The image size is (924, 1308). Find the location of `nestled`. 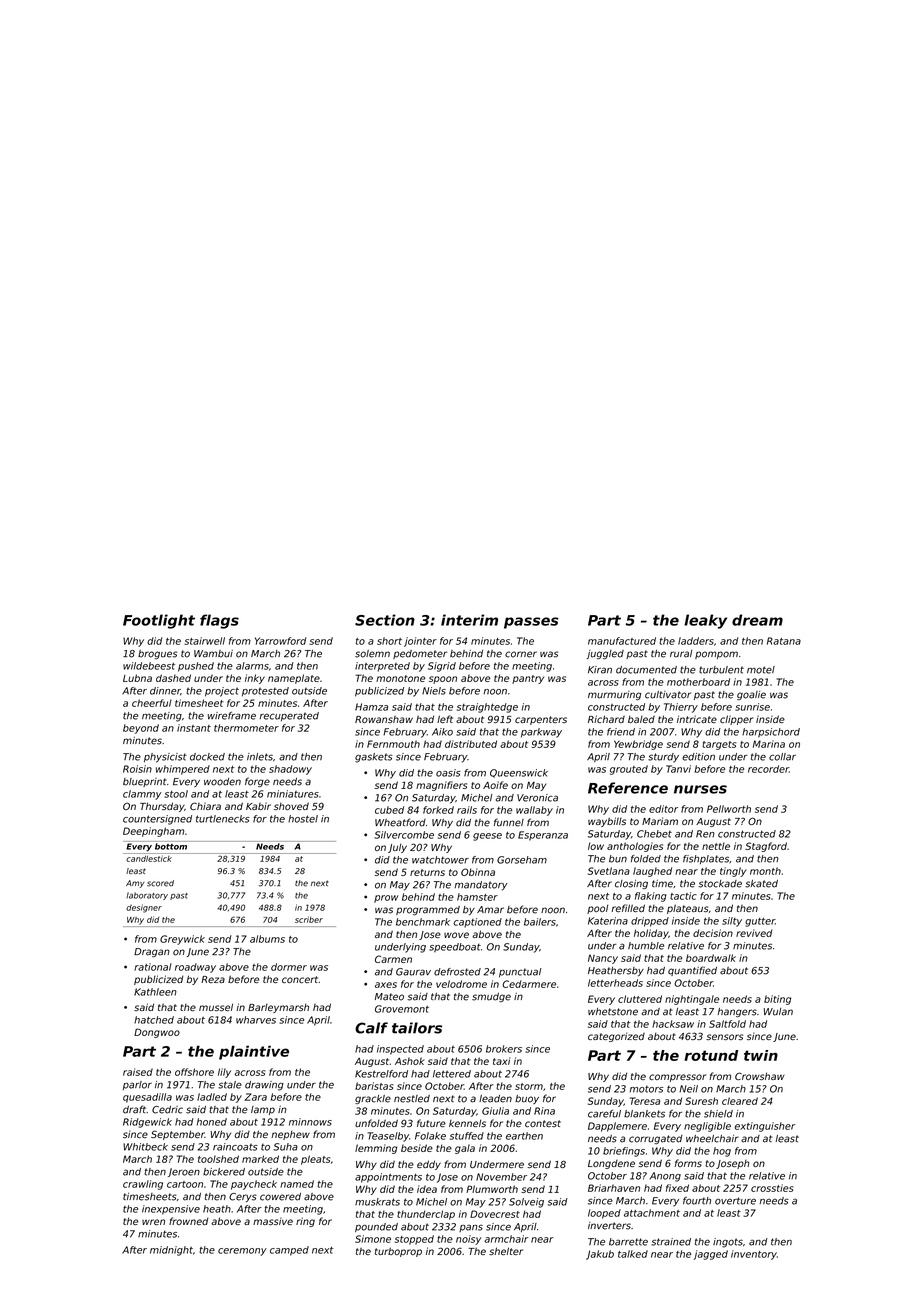

nestled is located at coordinates (412, 1099).
